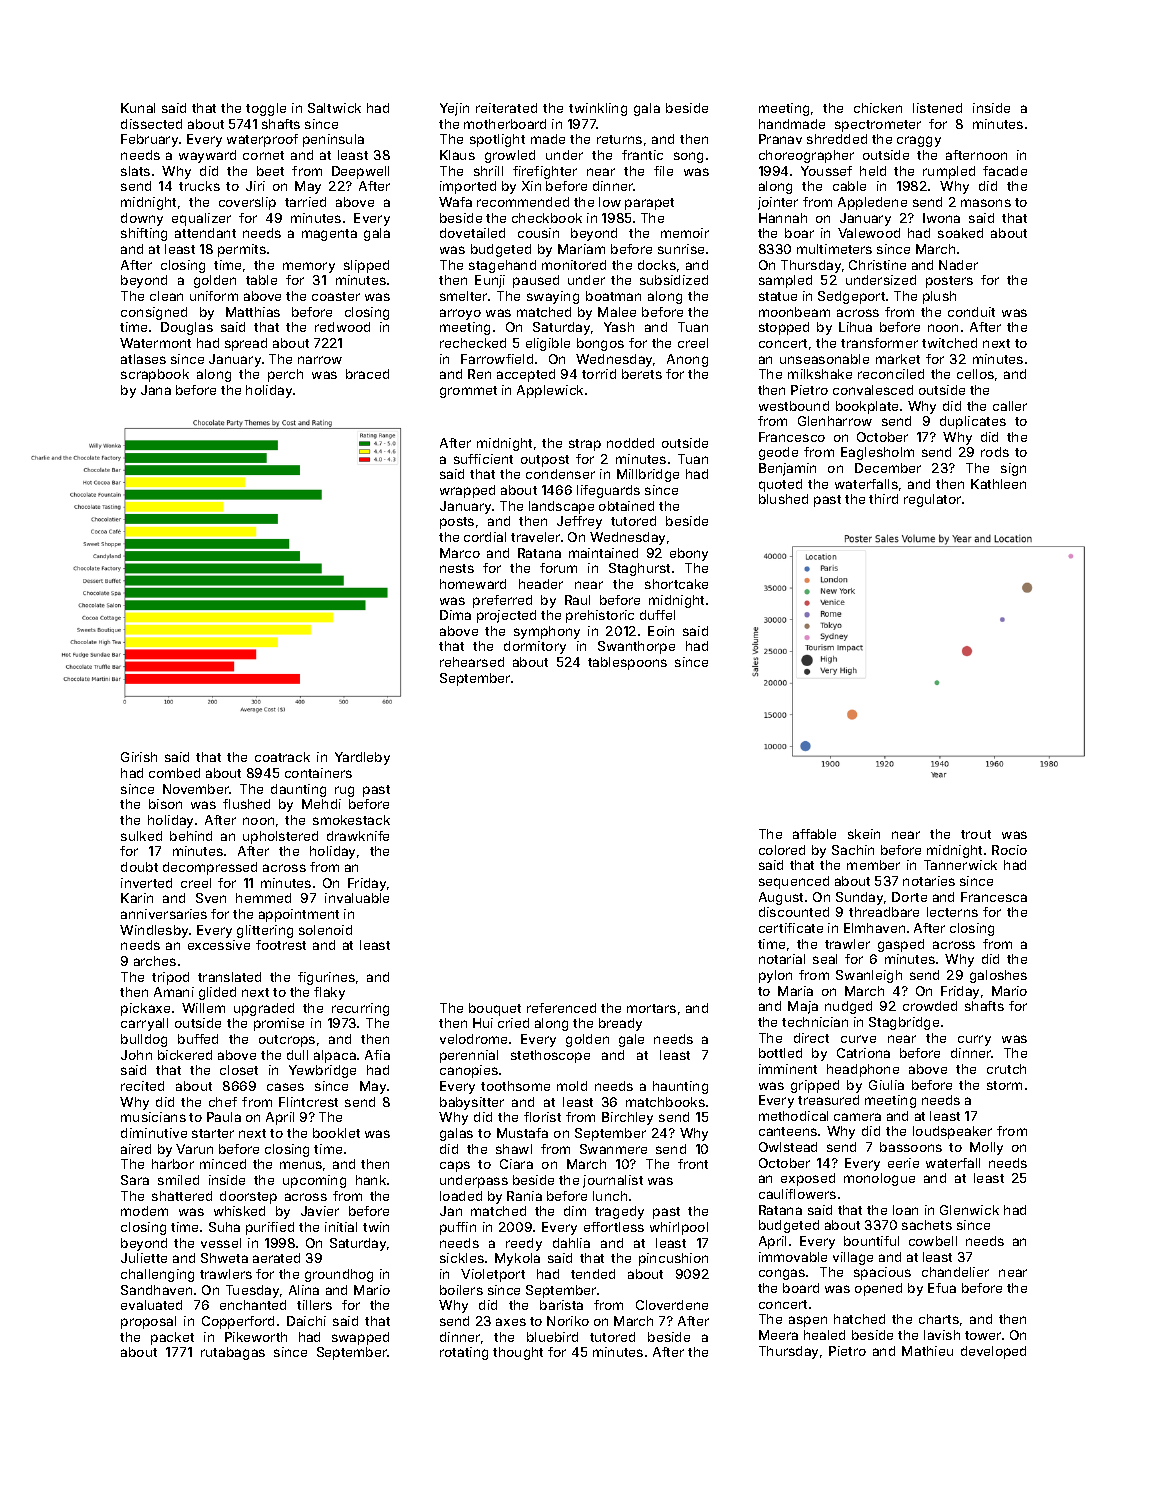  What do you see at coordinates (201, 219) in the image?
I see `equalizer` at bounding box center [201, 219].
